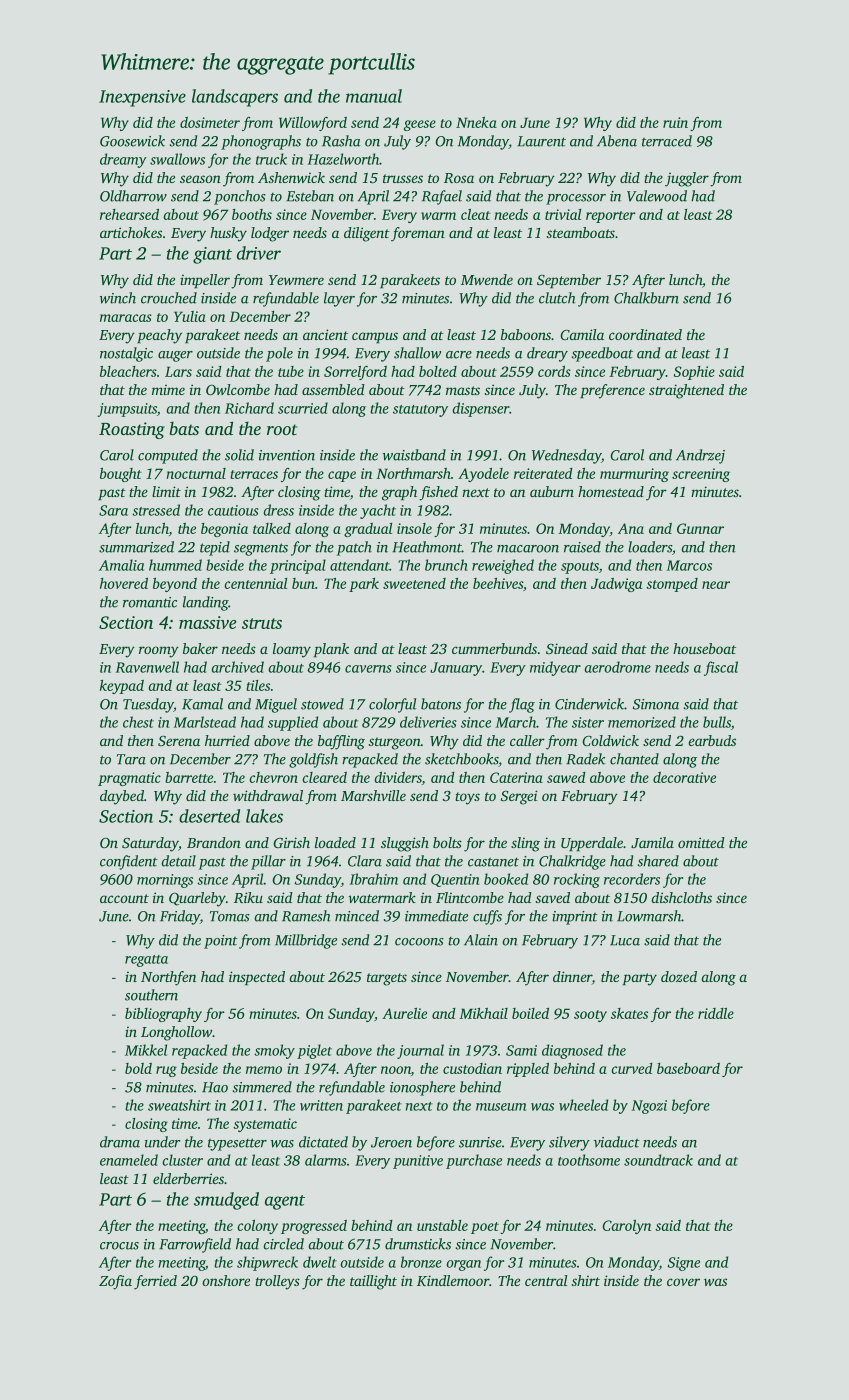  Describe the element at coordinates (589, 704) in the screenshot. I see `Cinderwick` at that location.
